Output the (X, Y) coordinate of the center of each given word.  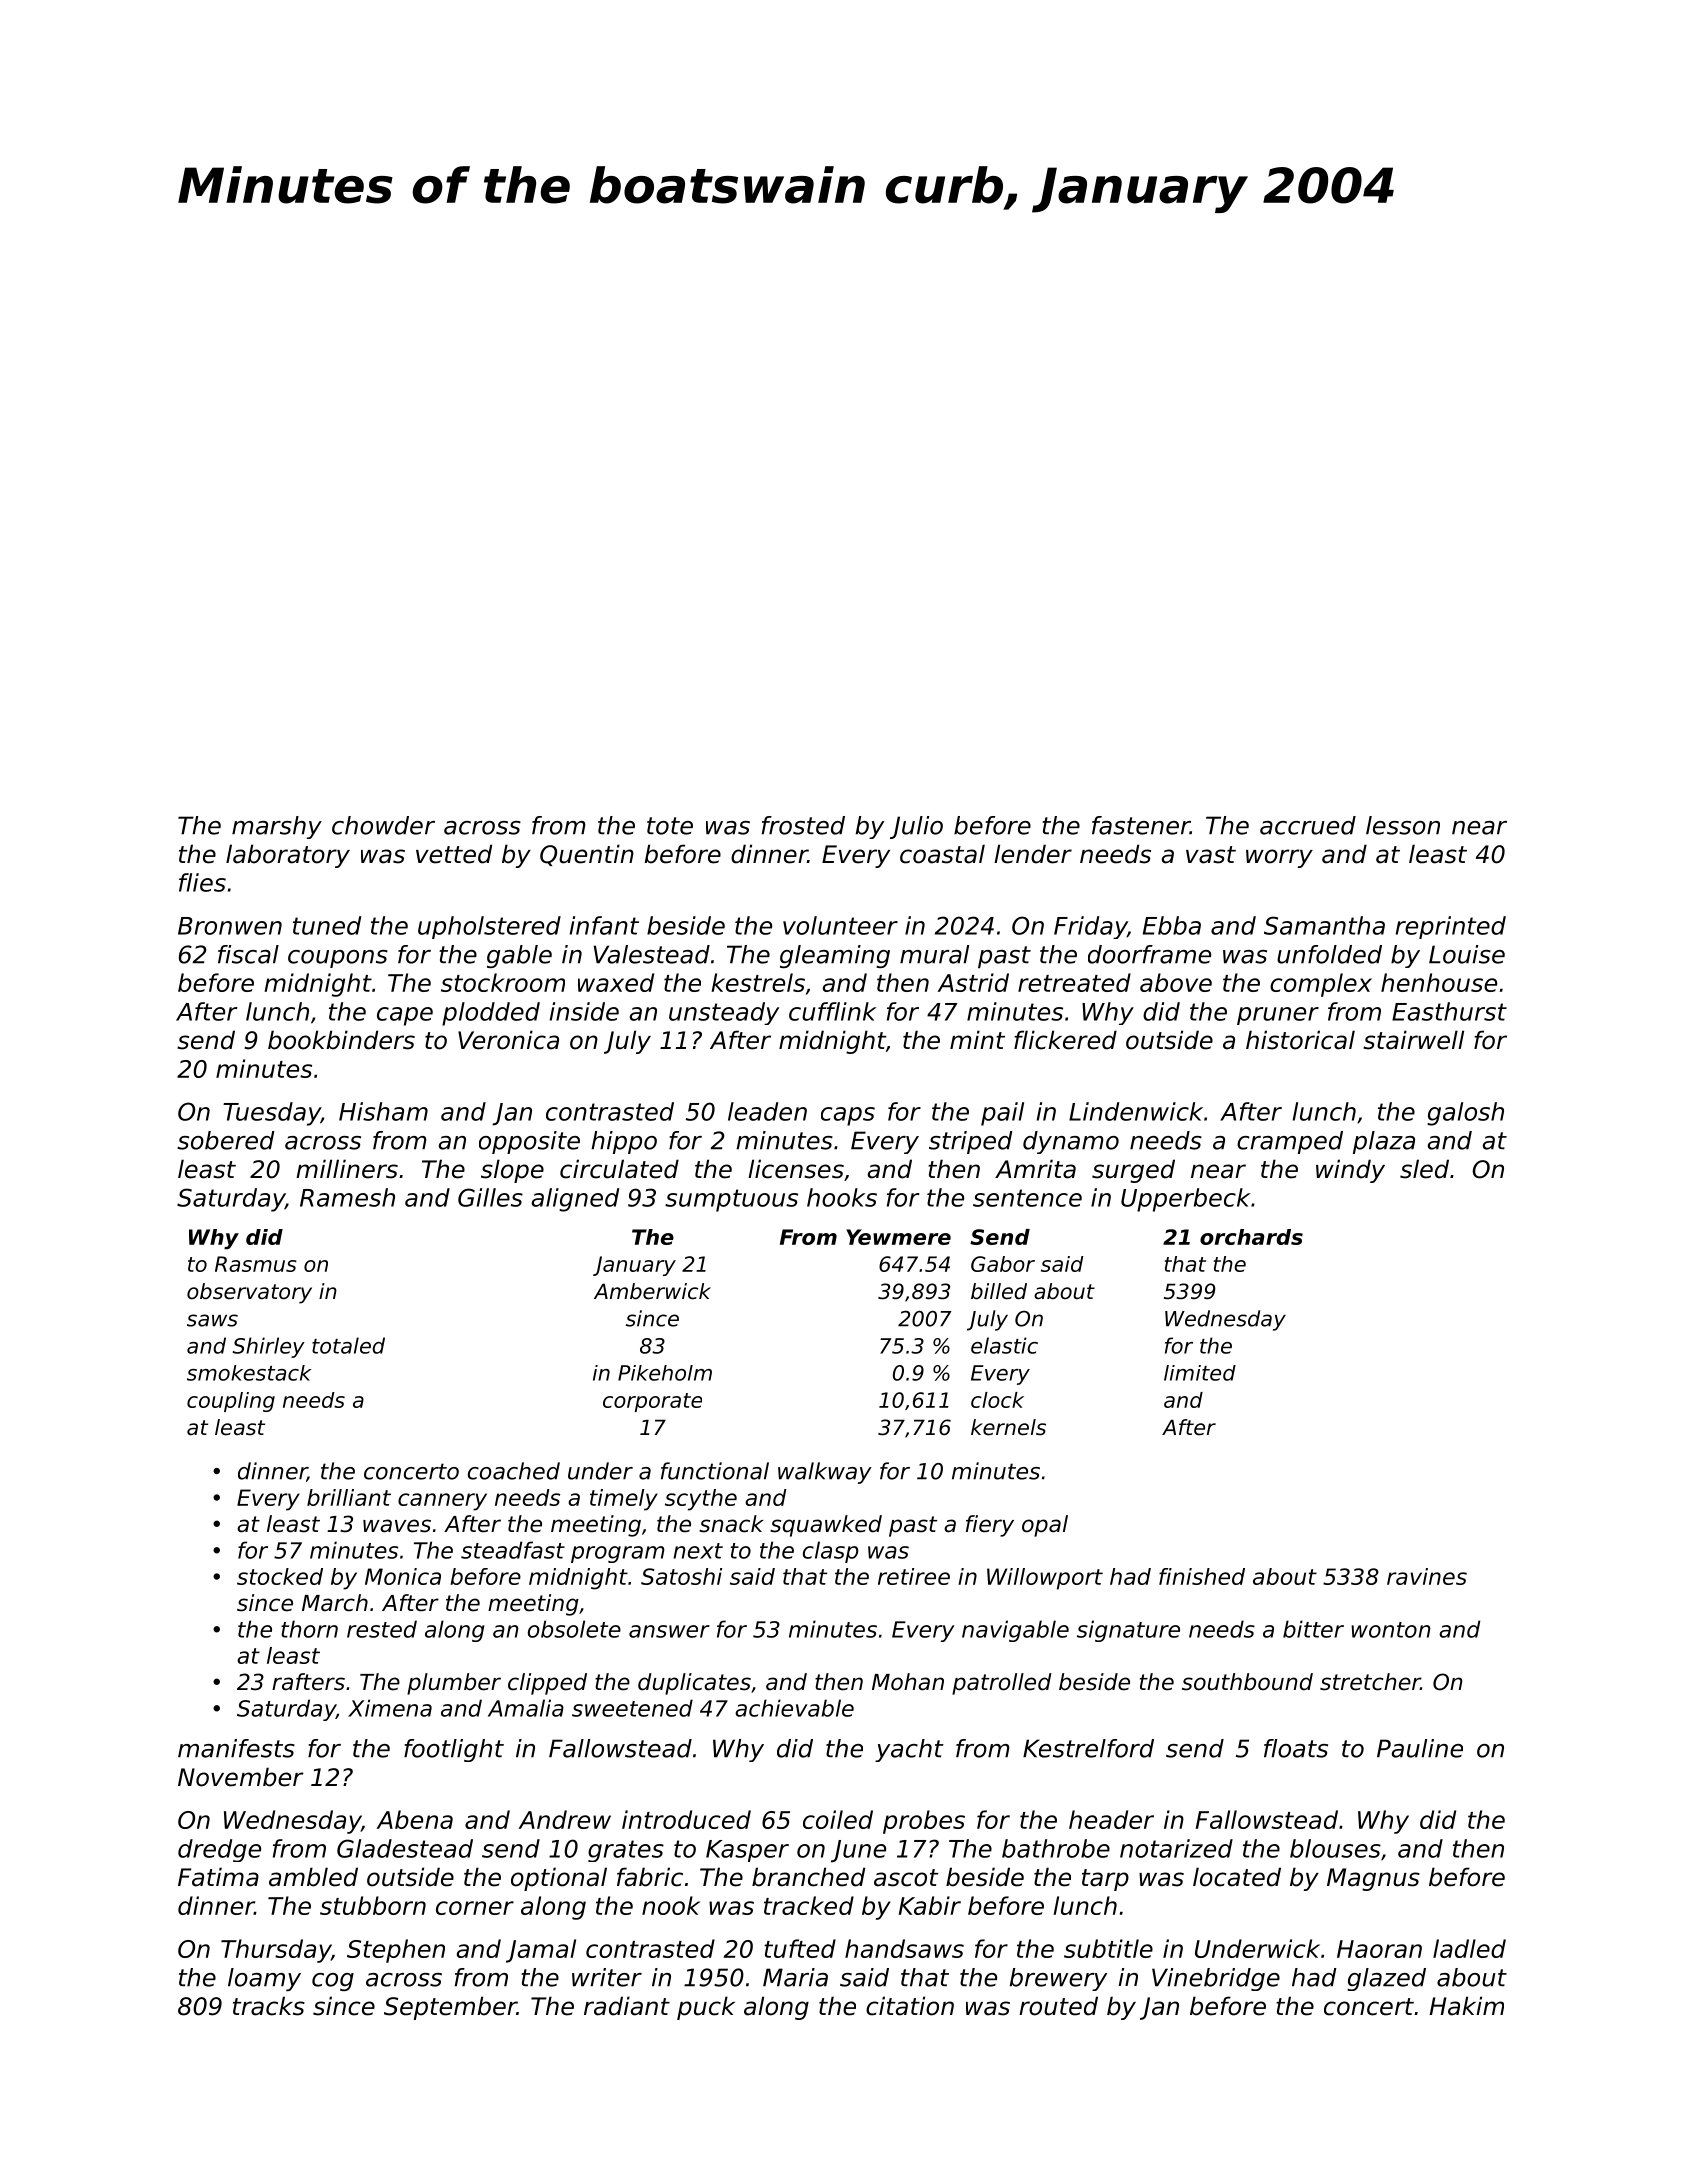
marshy (277, 827)
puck (706, 2008)
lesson (1403, 825)
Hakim (1466, 2006)
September (450, 2008)
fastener (1141, 825)
